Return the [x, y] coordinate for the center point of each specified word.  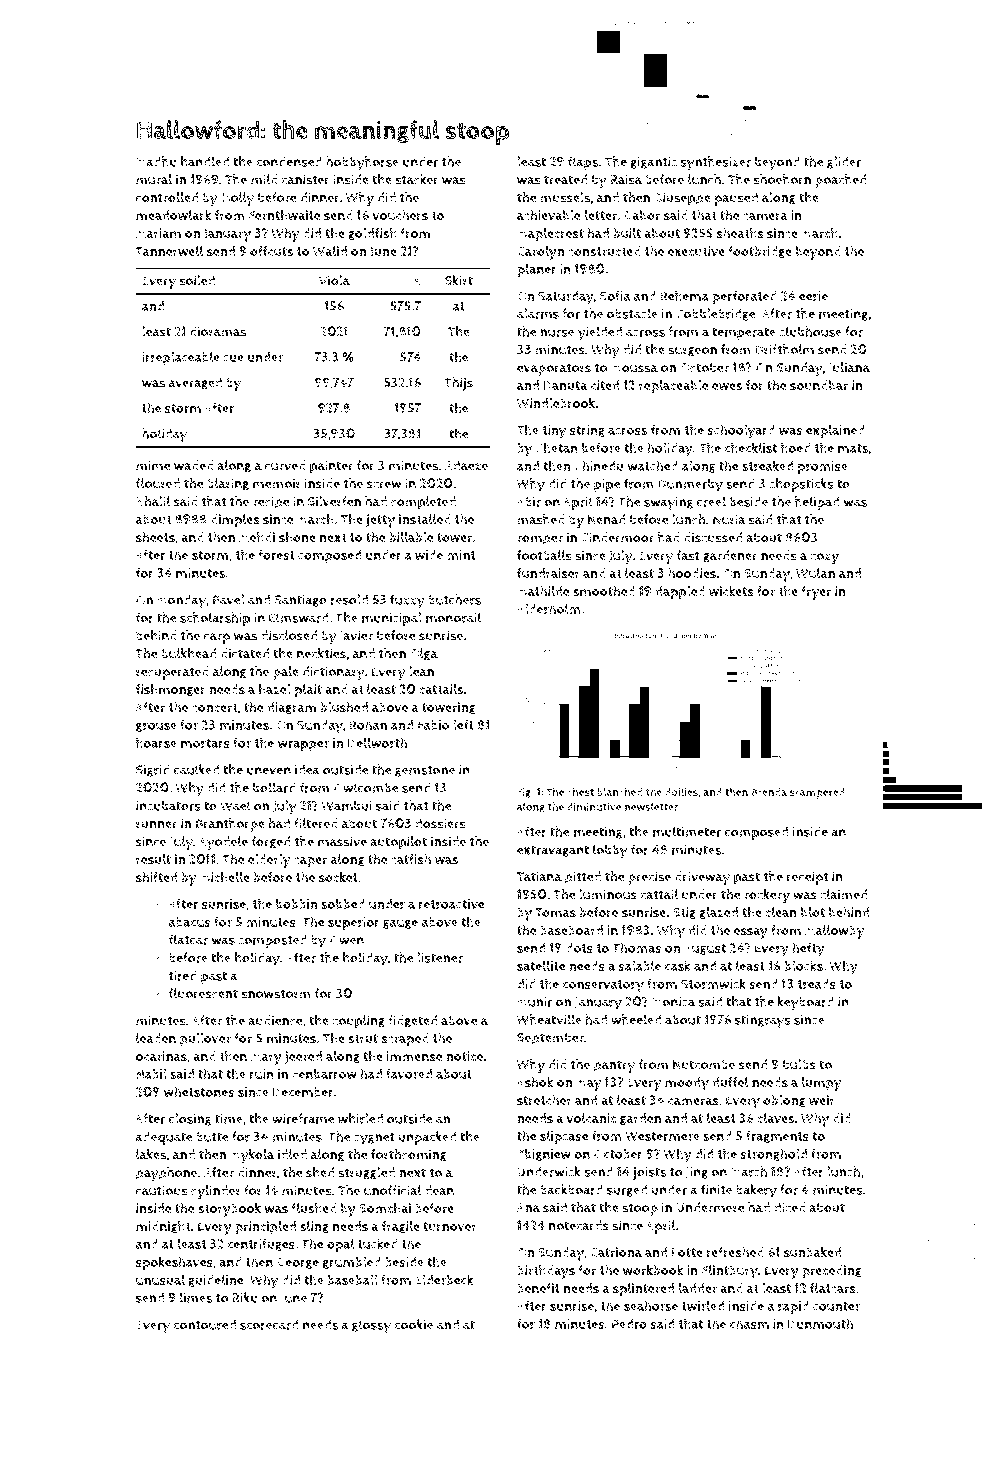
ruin [262, 1074]
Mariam [158, 233]
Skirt [459, 280]
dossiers [440, 823]
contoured [204, 1324]
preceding [832, 1272]
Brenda [769, 792]
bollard [274, 787]
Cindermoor [617, 537]
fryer [816, 593]
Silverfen [334, 501]
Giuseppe [682, 199]
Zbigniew [544, 1155]
